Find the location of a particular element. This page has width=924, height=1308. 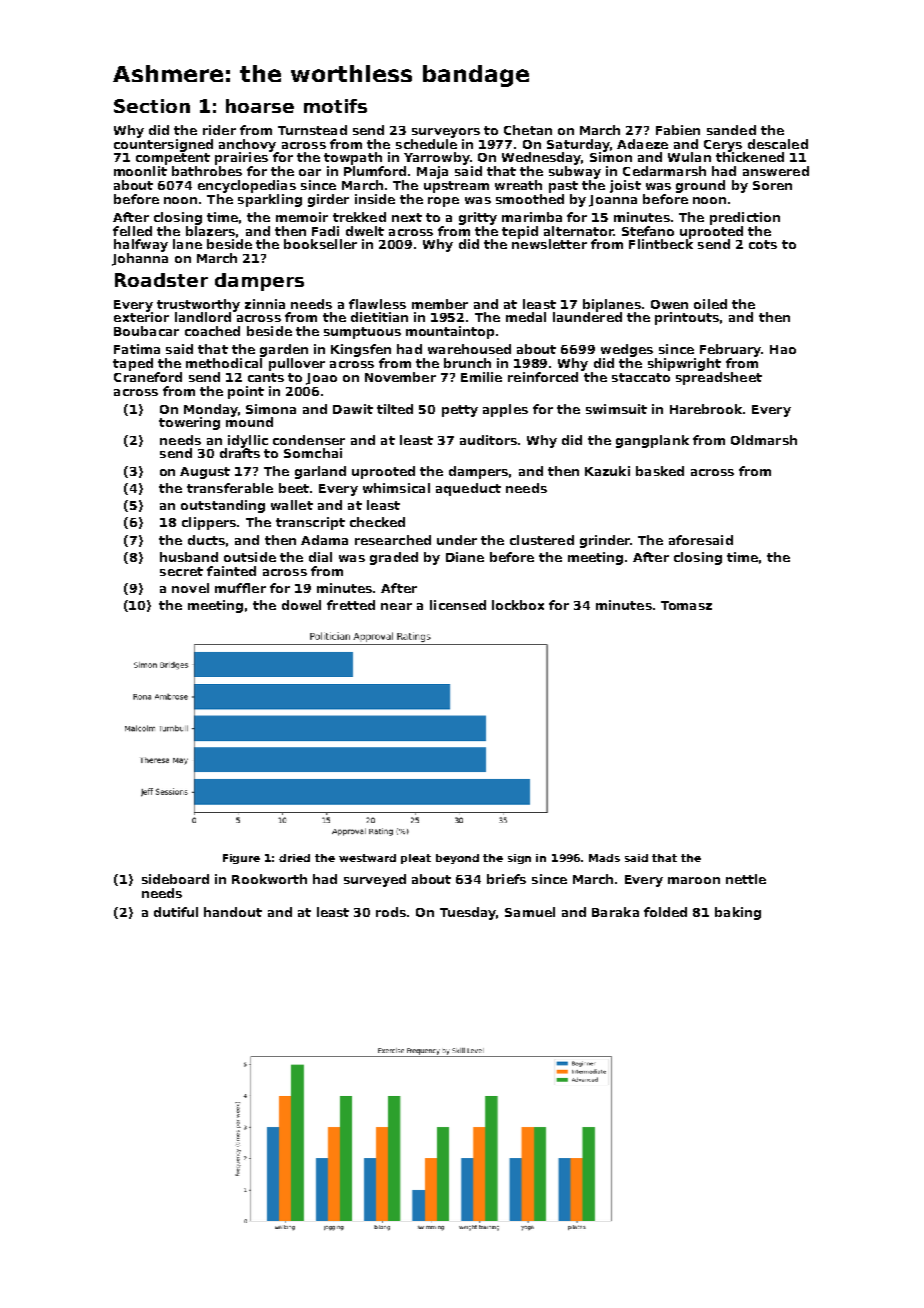

nettle is located at coordinates (746, 879).
